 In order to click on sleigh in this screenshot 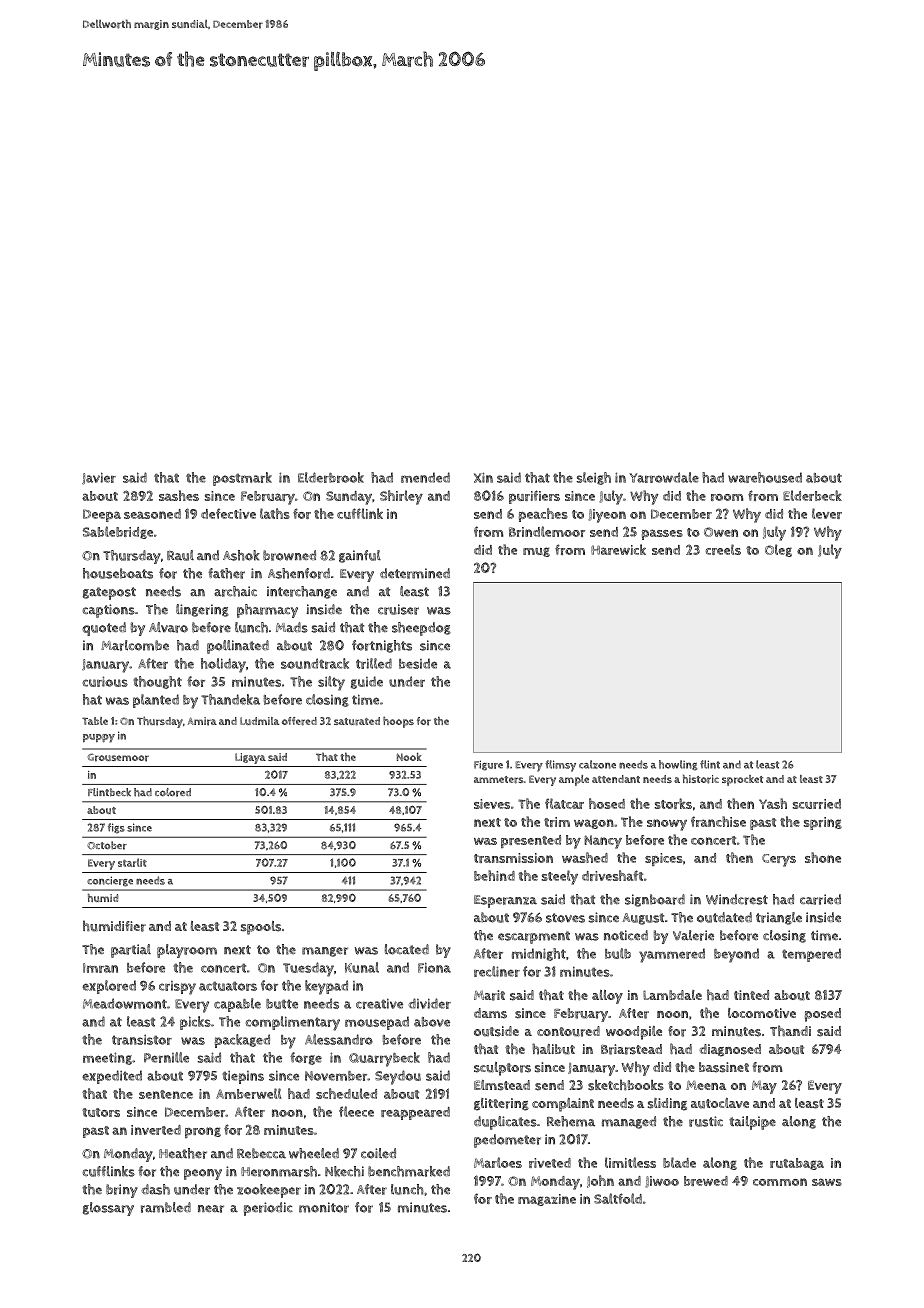, I will do `click(593, 478)`.
